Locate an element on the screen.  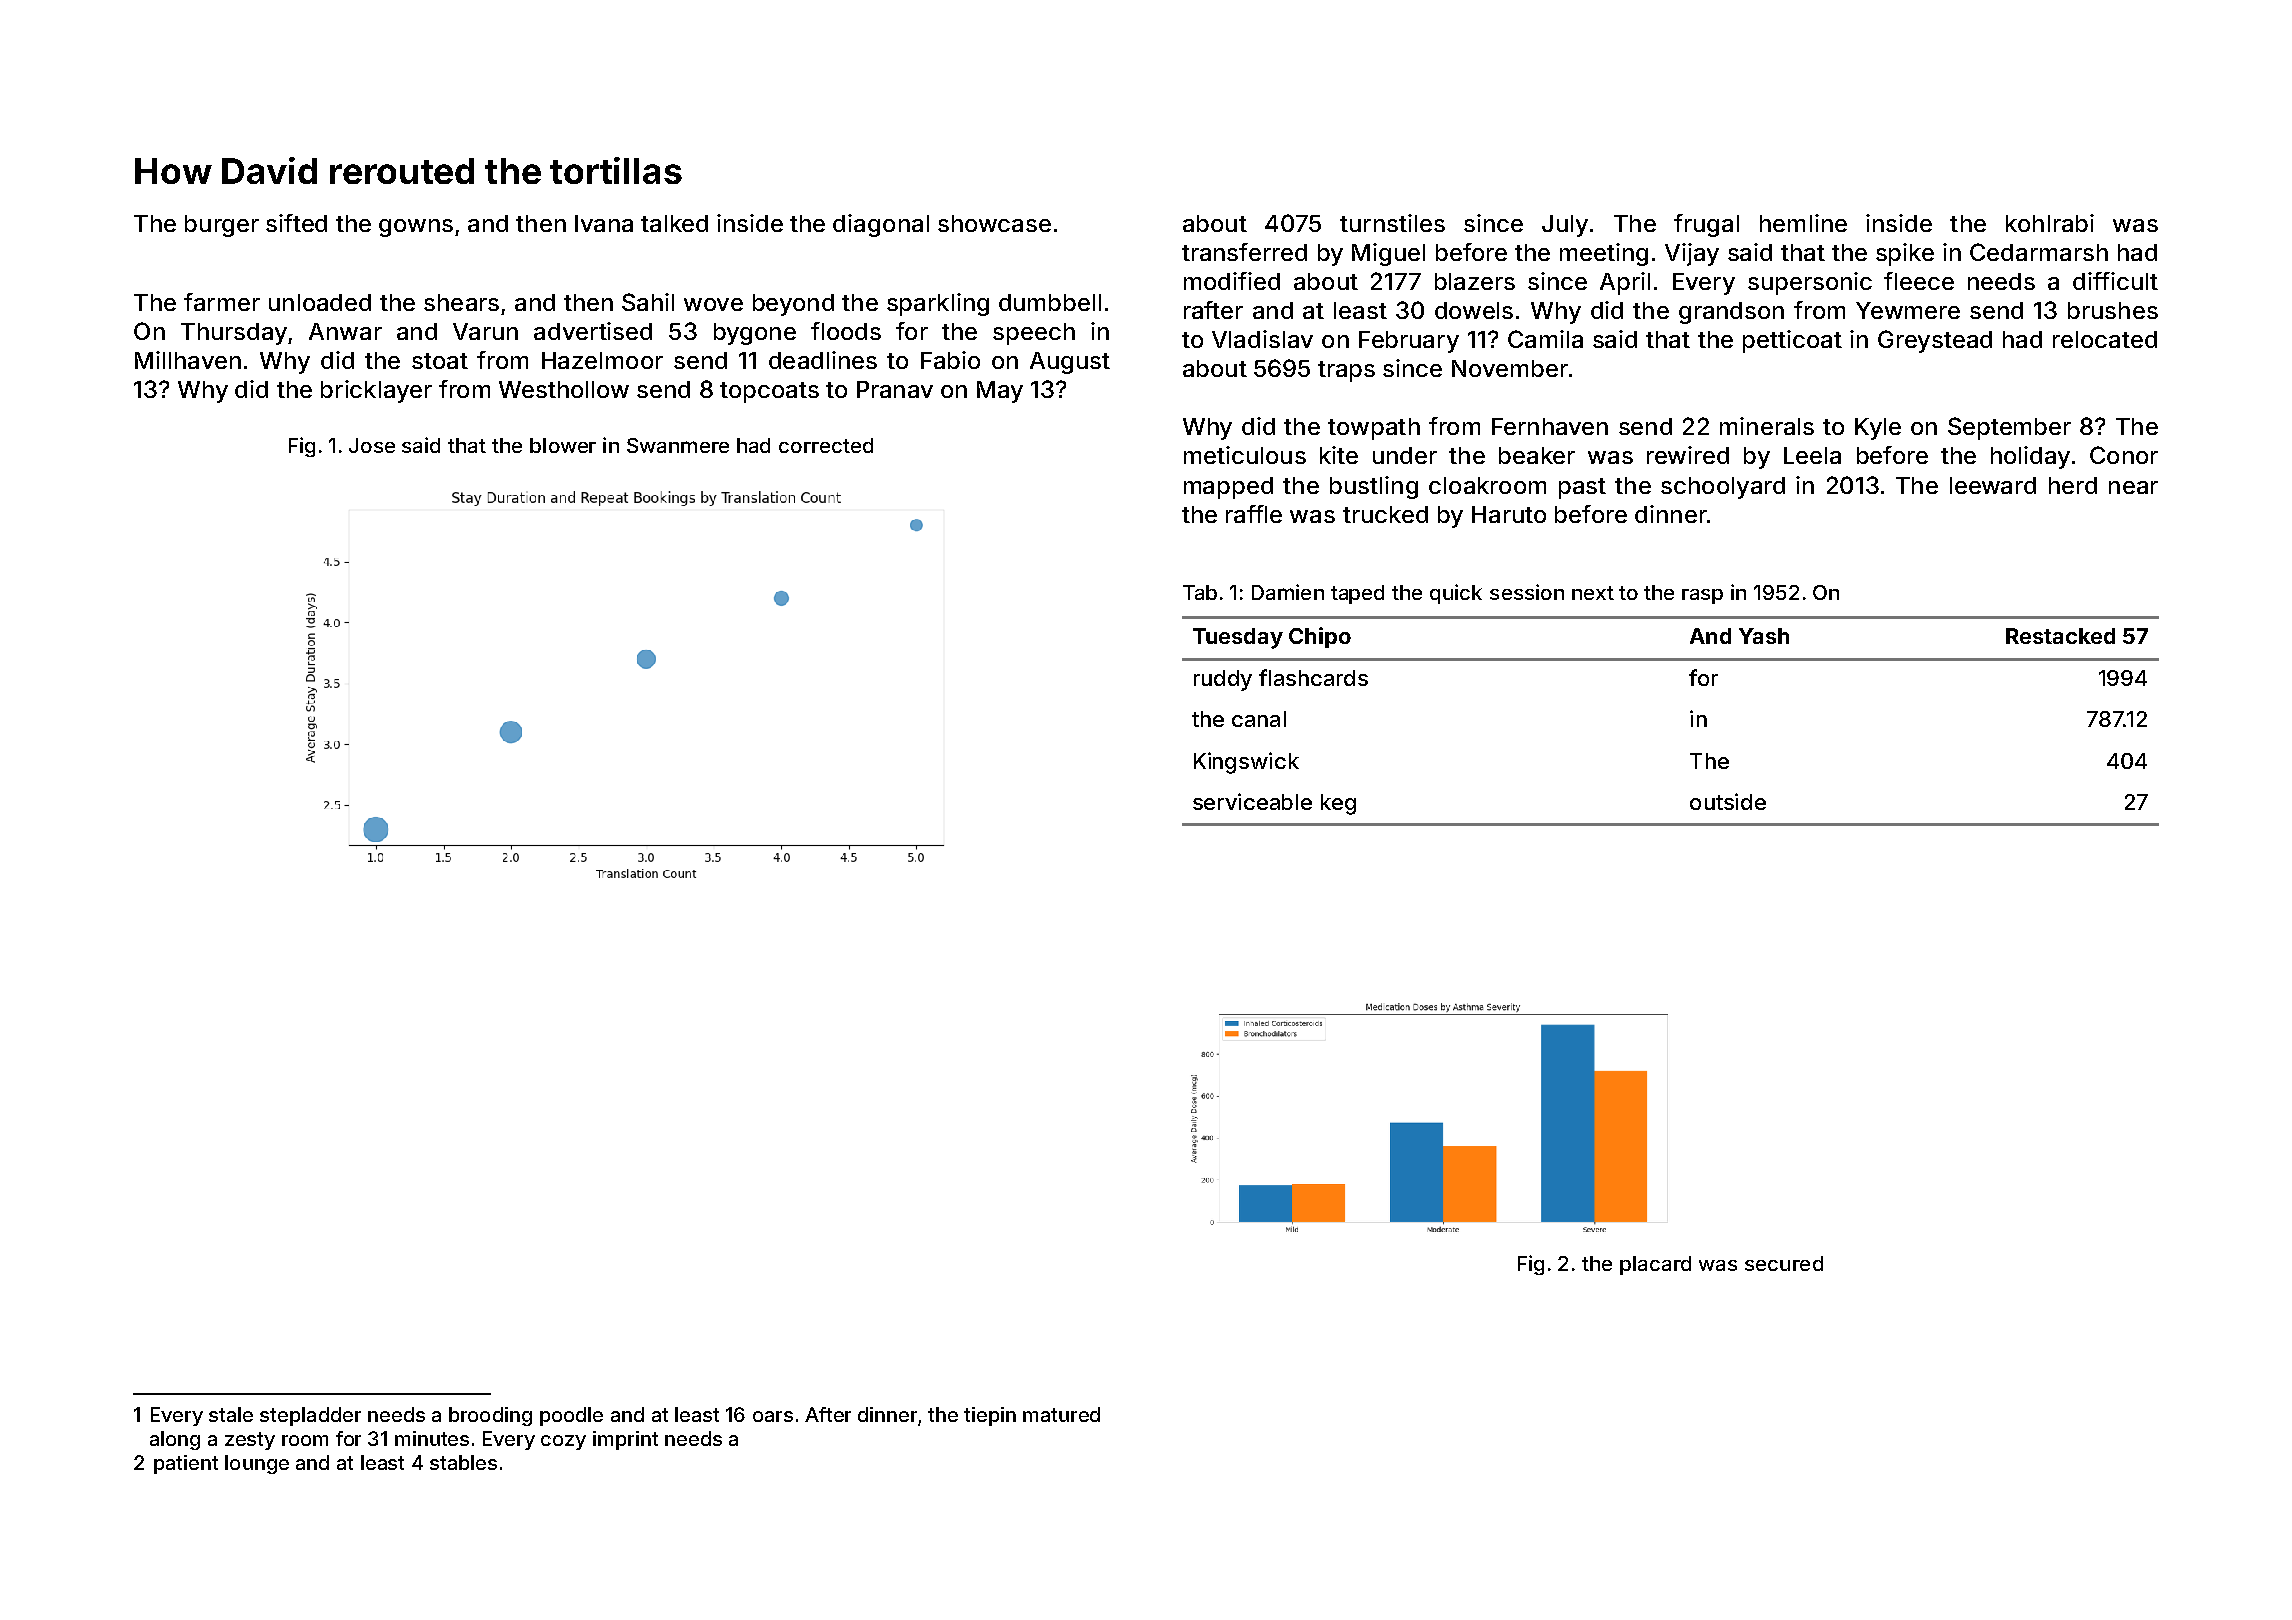
holiday is located at coordinates (2030, 457).
